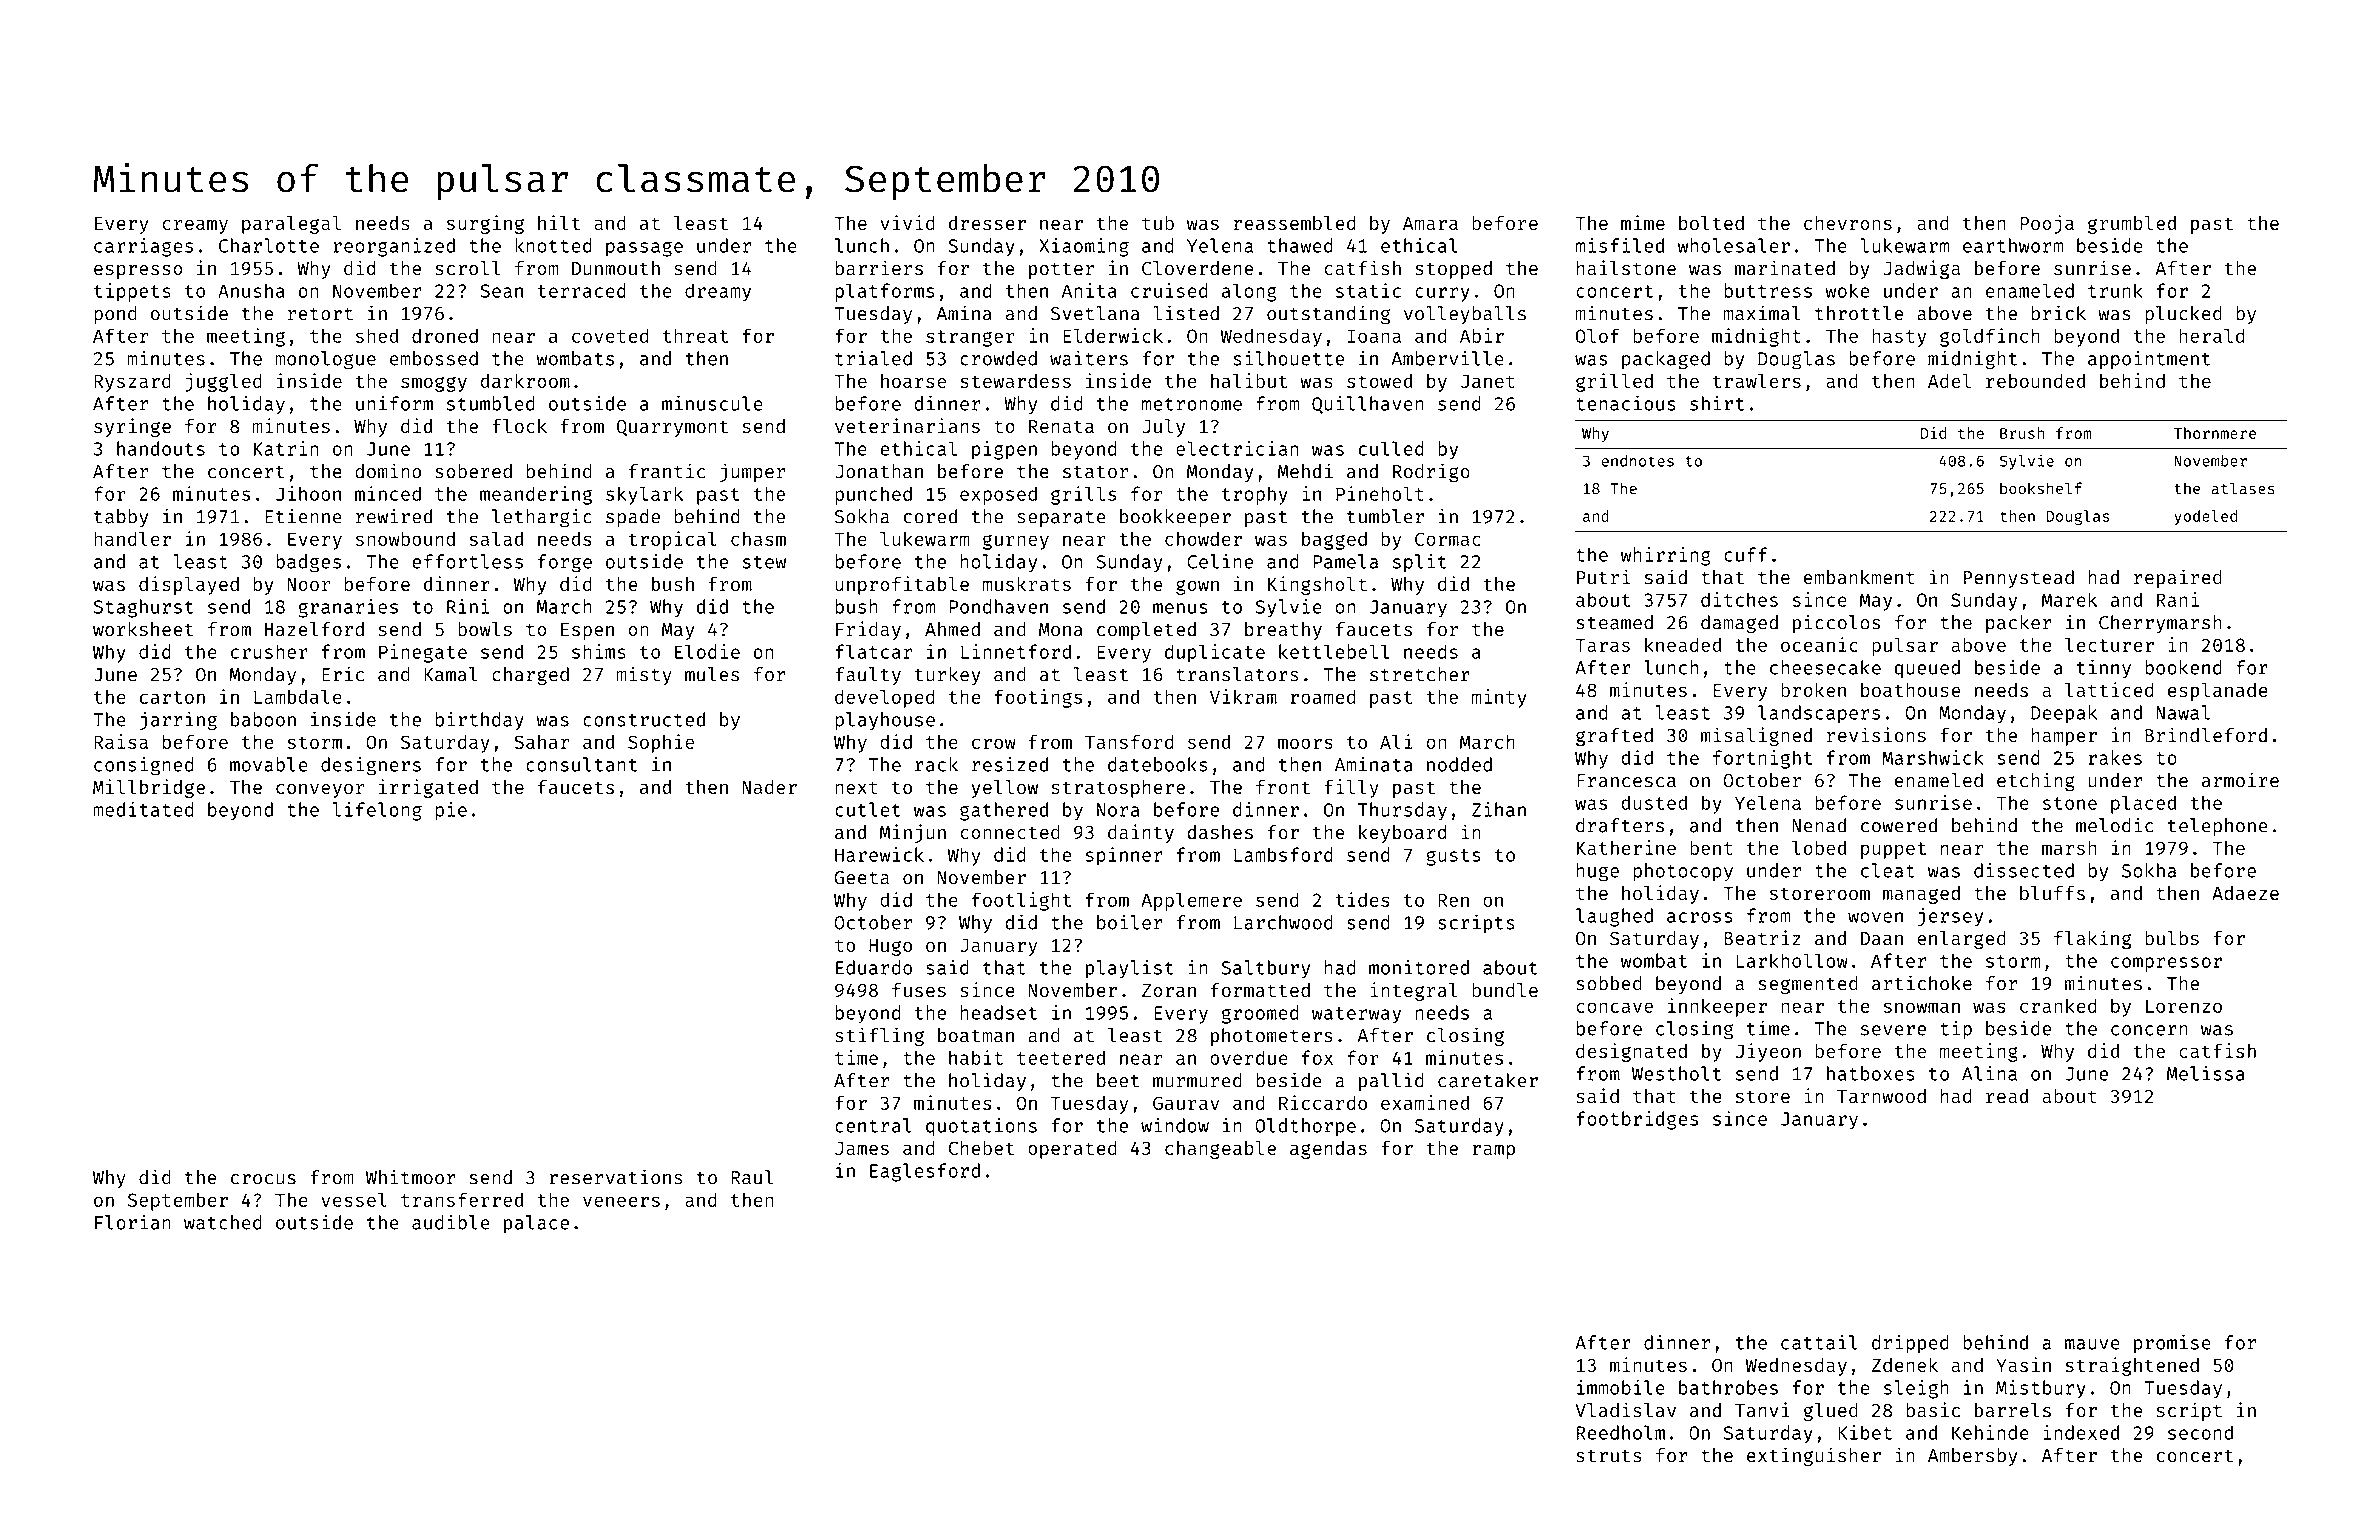  Describe the element at coordinates (519, 426) in the image. I see `flock` at that location.
